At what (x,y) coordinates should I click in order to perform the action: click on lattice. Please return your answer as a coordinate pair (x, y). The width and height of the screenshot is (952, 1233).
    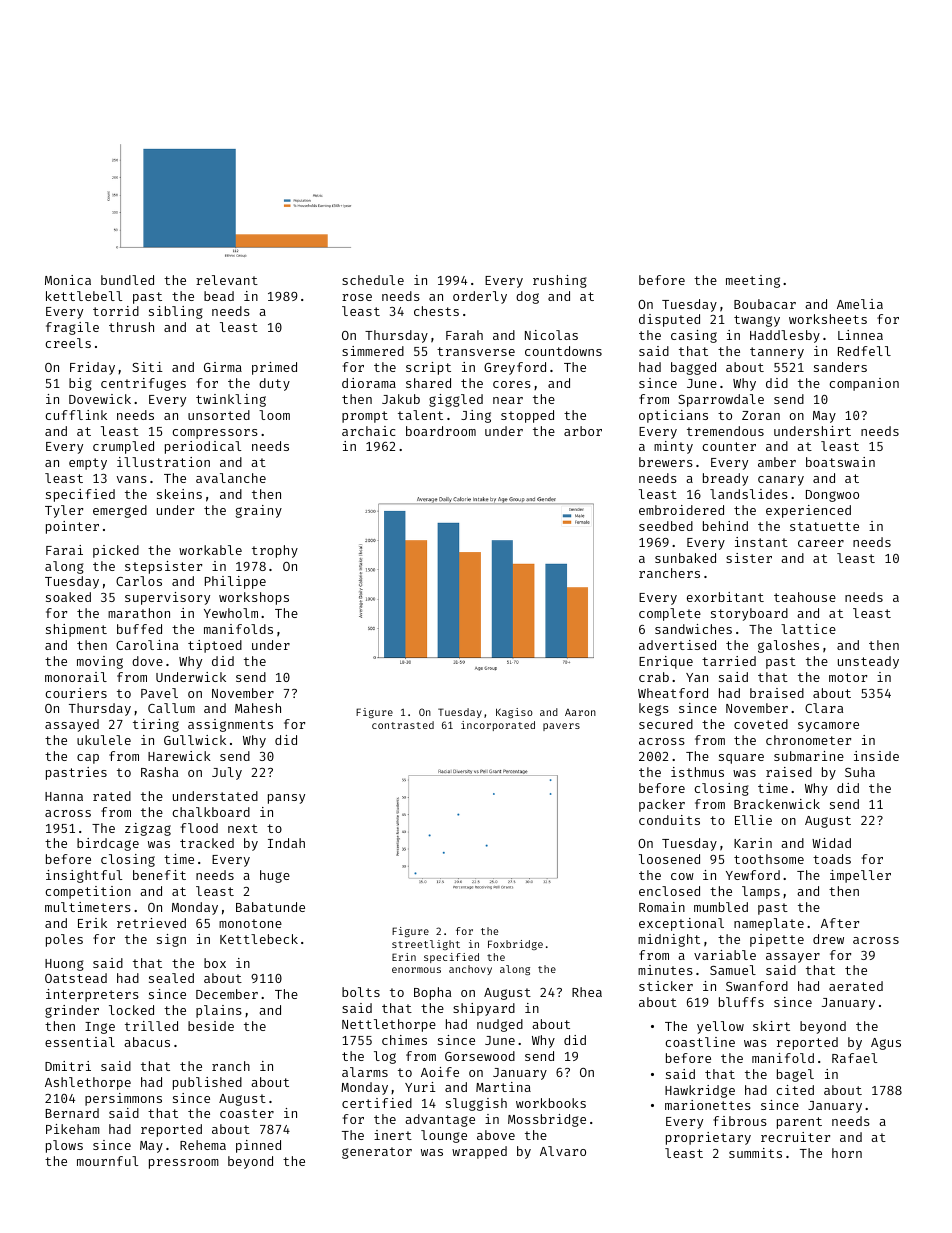
    Looking at the image, I should click on (808, 629).
